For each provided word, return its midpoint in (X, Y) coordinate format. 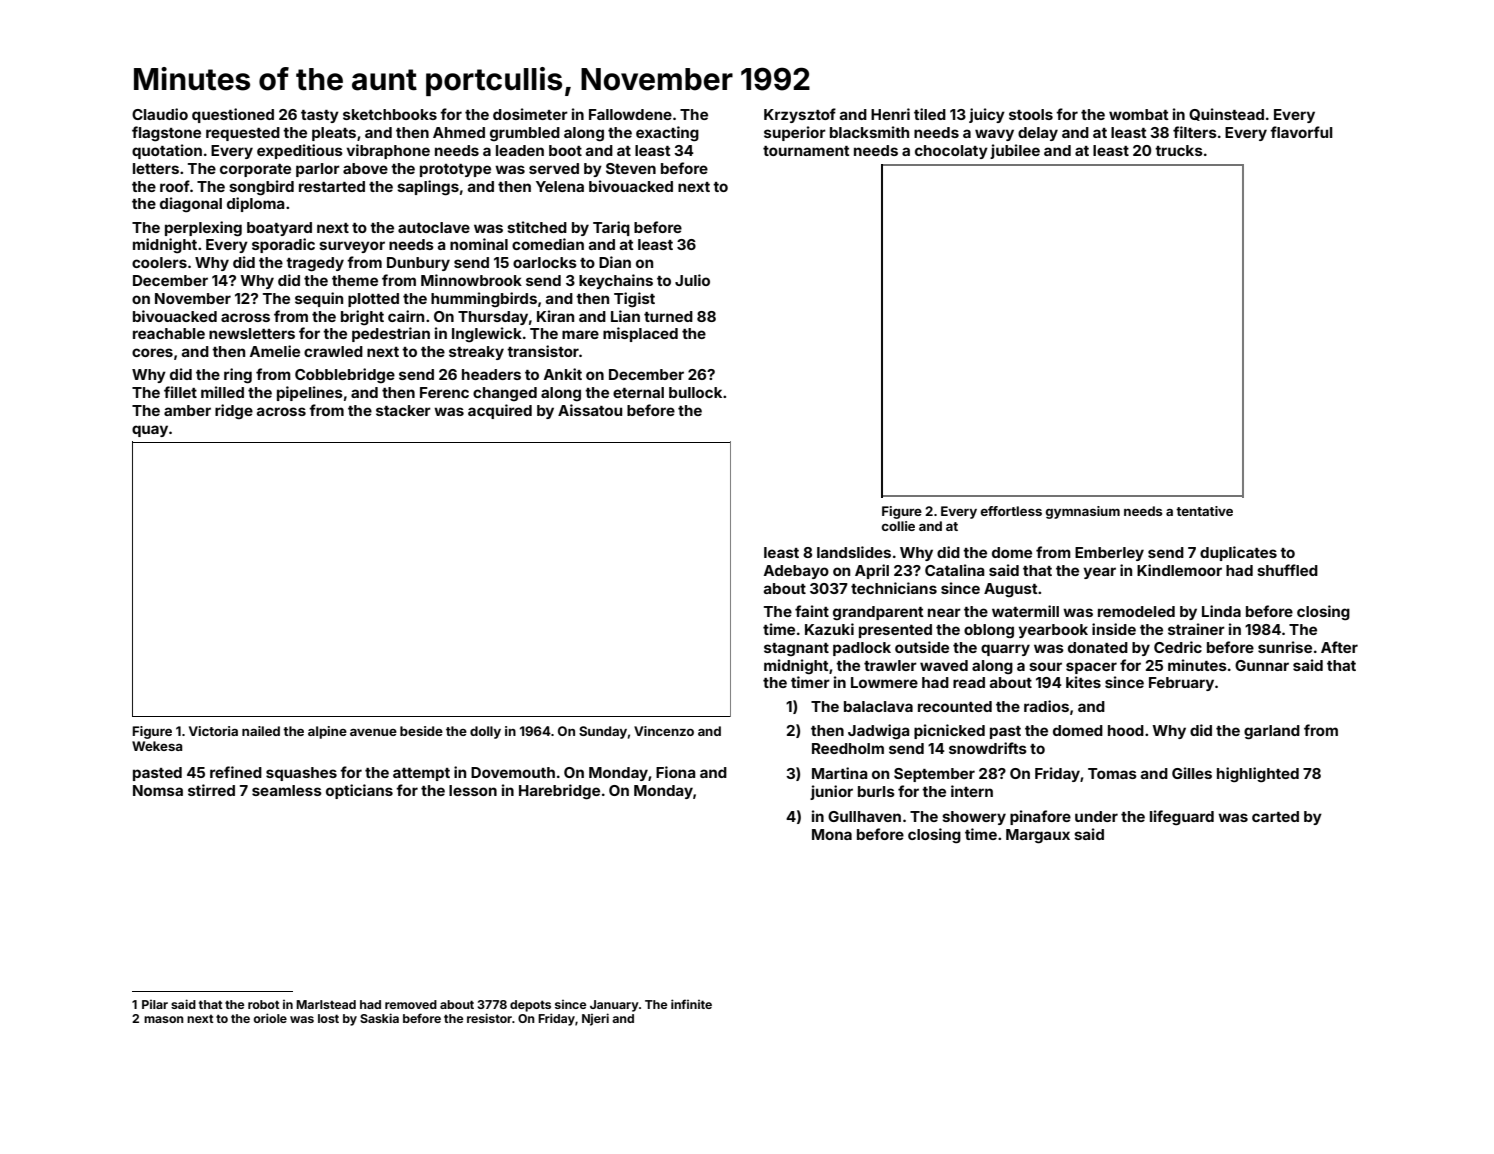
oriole (270, 1018)
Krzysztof (800, 115)
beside (421, 731)
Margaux (1038, 836)
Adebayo (796, 572)
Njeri (595, 1019)
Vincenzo (664, 731)
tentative (1204, 511)
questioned (233, 115)
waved (944, 665)
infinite (691, 1004)
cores (152, 352)
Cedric (1178, 647)
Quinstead (1226, 114)
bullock (695, 392)
